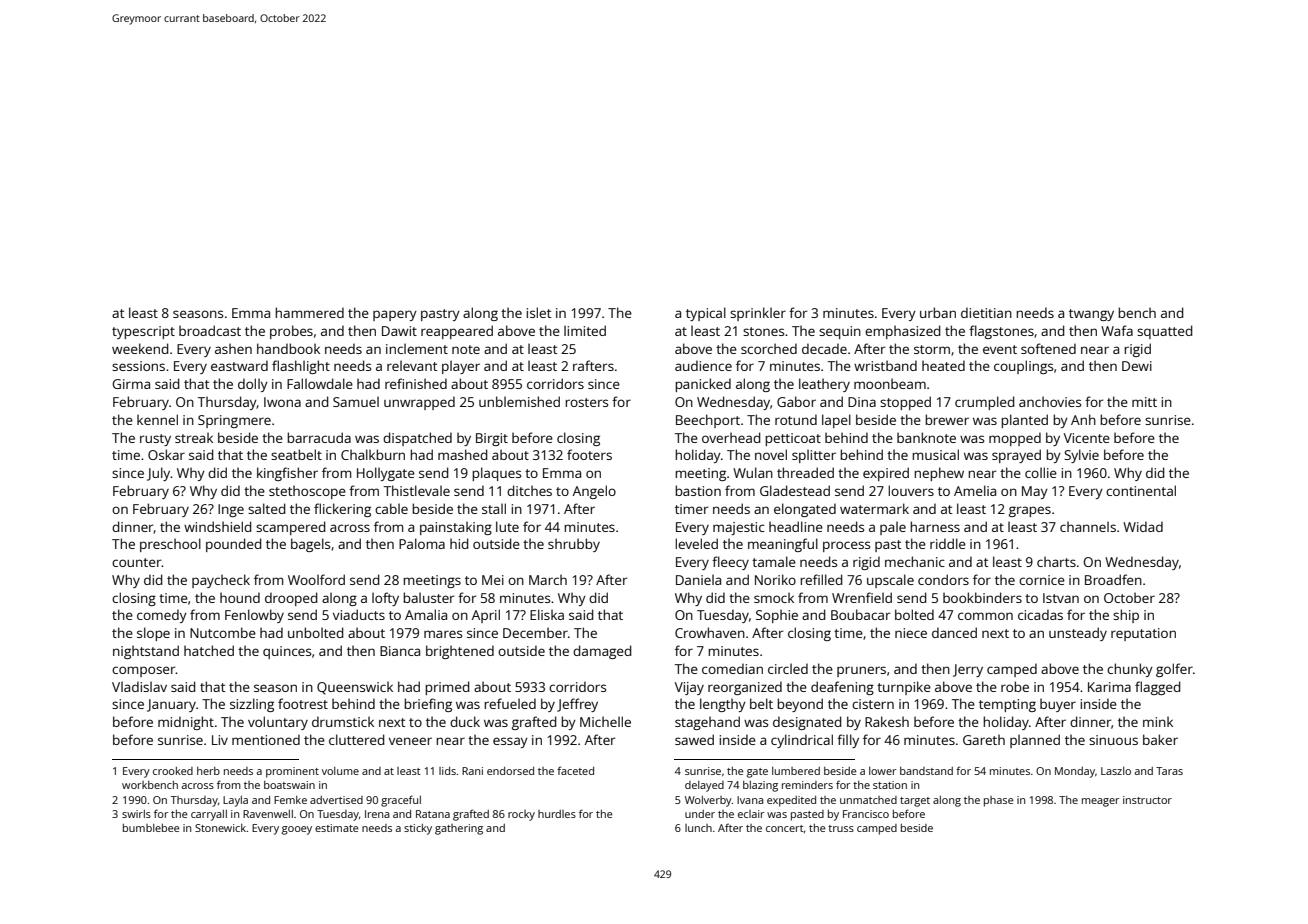  I want to click on tamale, so click(774, 561).
